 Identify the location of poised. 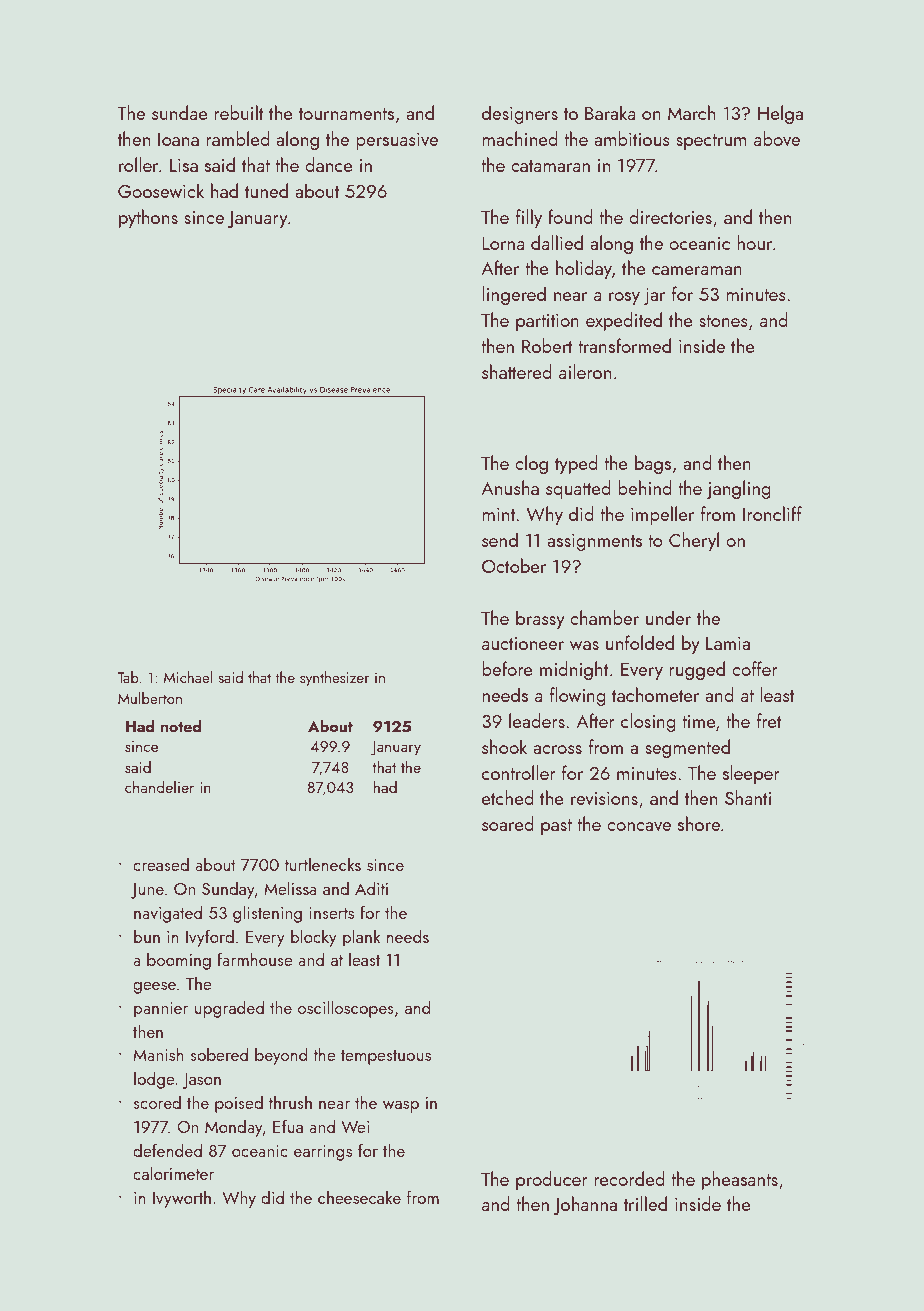
(239, 1104).
